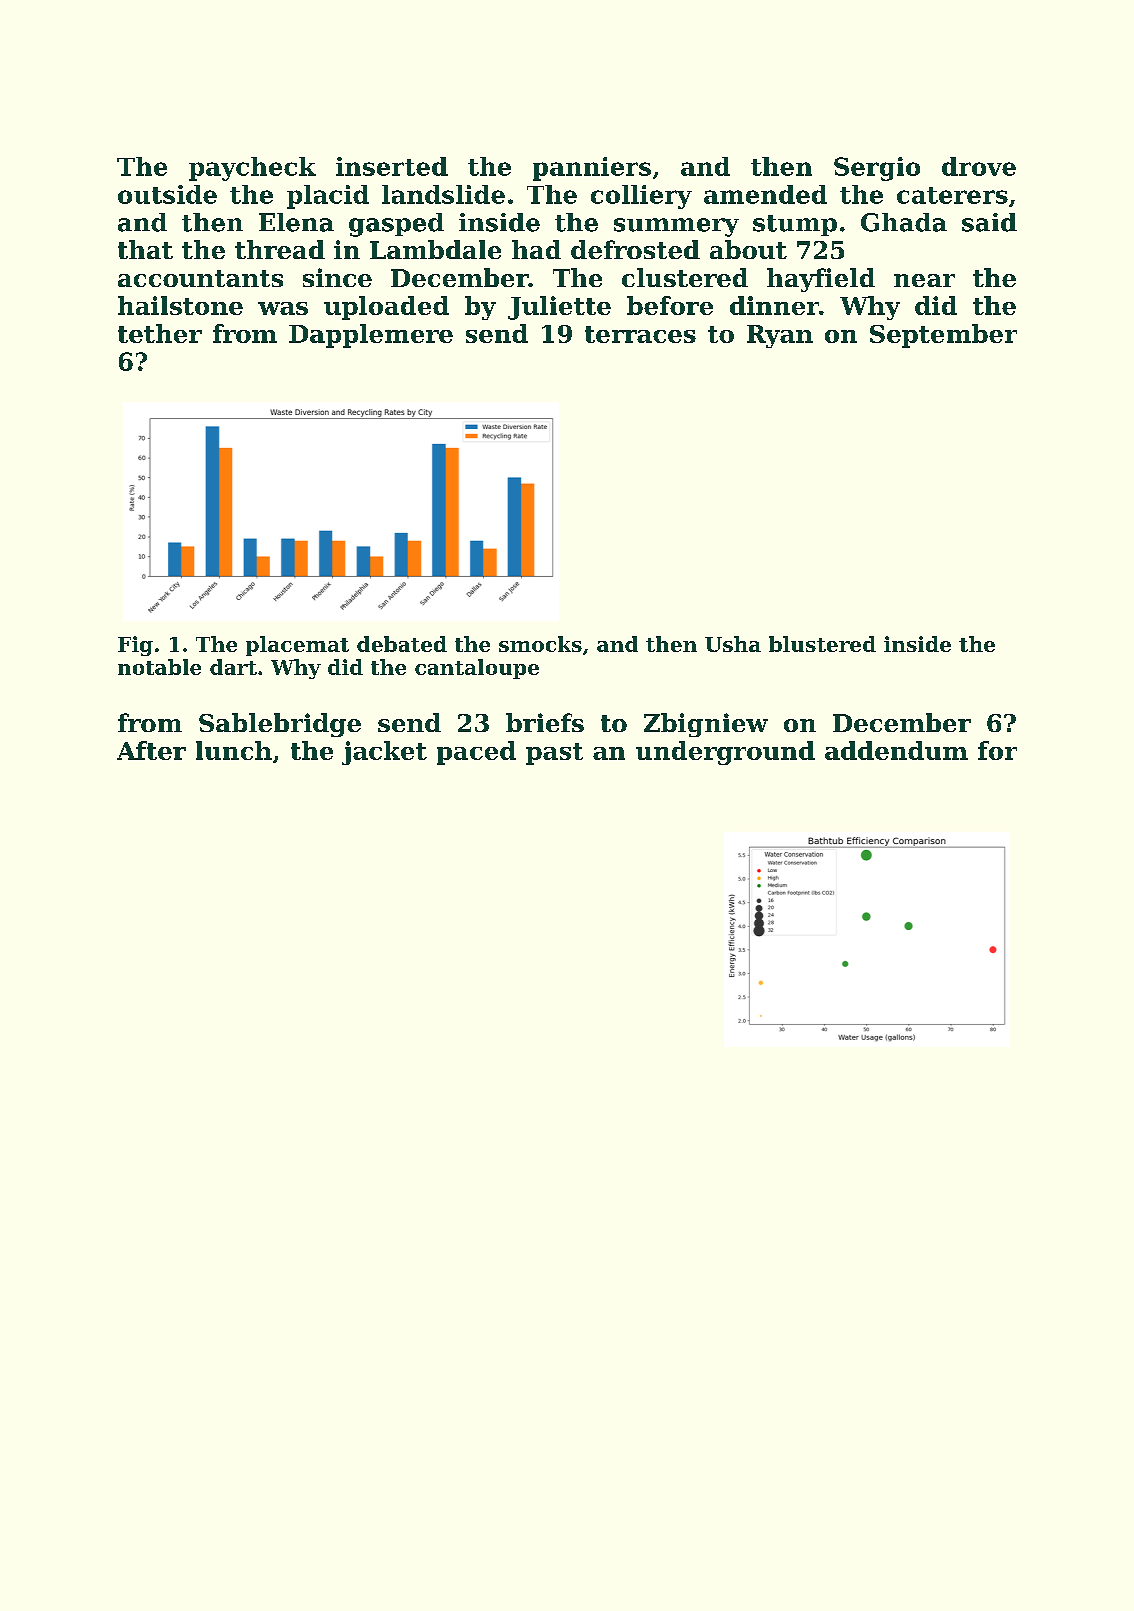  Describe the element at coordinates (774, 305) in the image. I see `dinner` at that location.
